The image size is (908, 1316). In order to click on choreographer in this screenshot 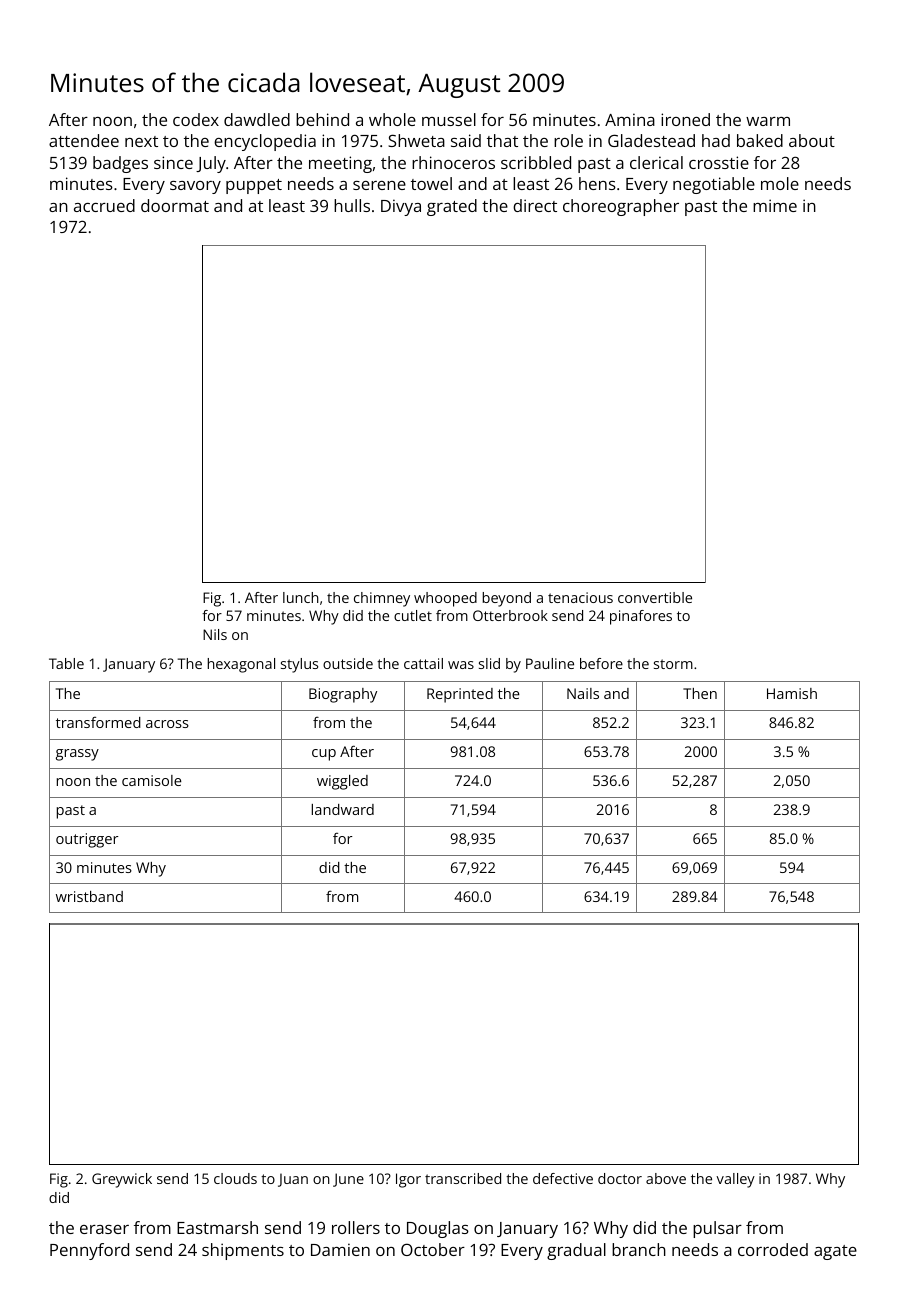, I will do `click(621, 207)`.
